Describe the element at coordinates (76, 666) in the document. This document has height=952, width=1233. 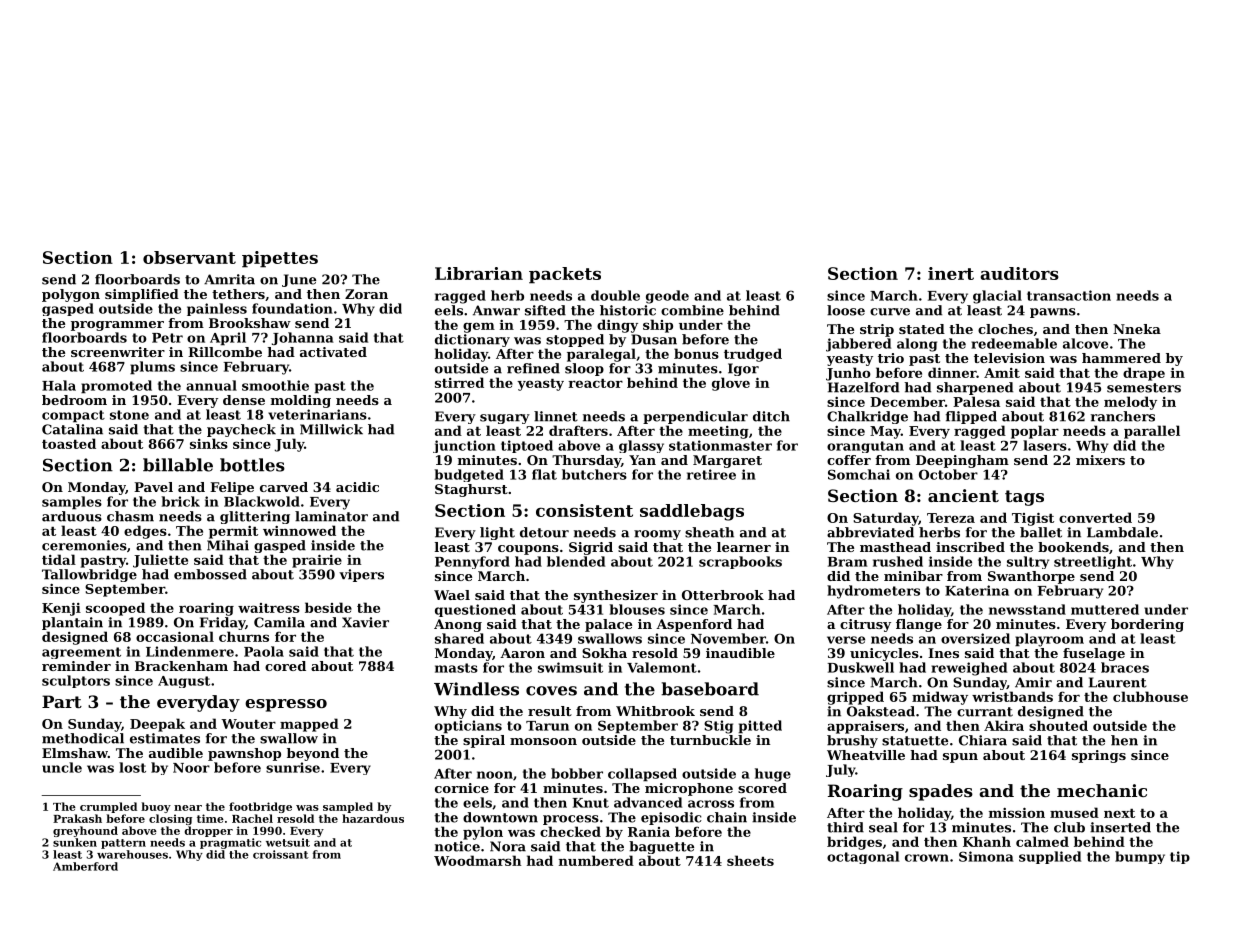
I see `reminder` at that location.
